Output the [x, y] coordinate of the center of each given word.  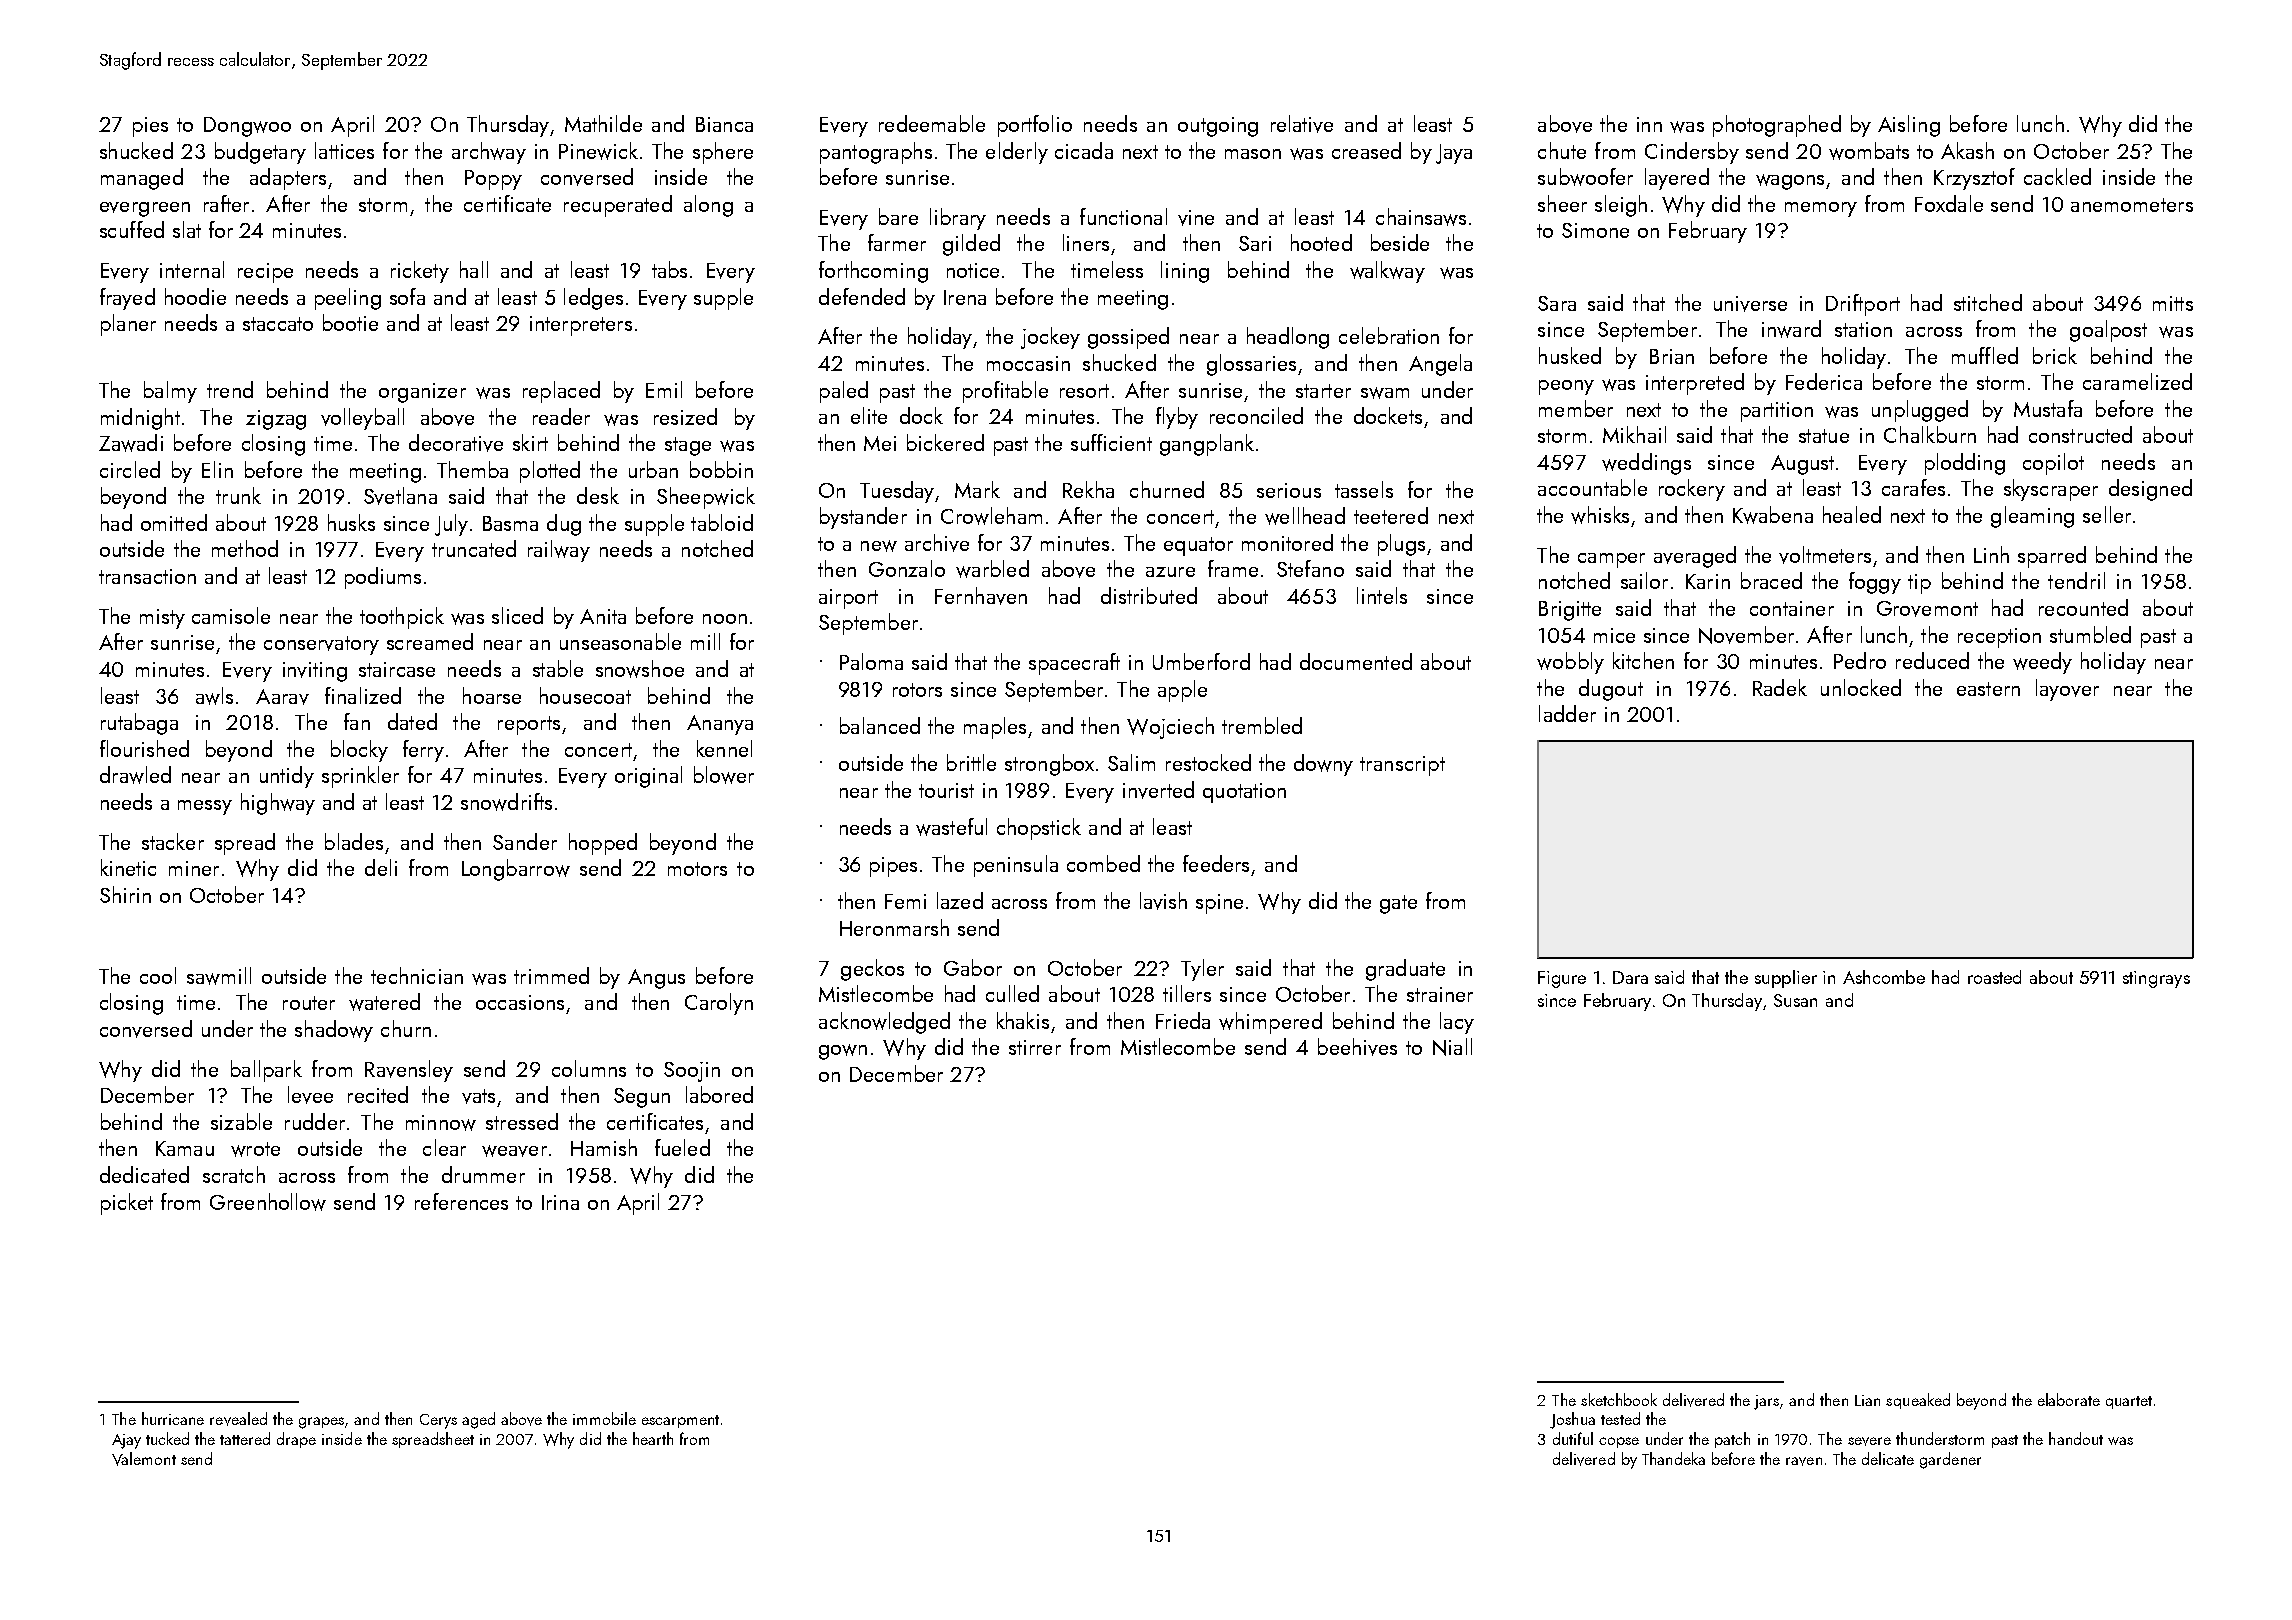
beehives [1357, 1047]
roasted [1994, 977]
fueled [682, 1147]
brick [2055, 355]
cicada [1084, 150]
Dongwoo [247, 127]
